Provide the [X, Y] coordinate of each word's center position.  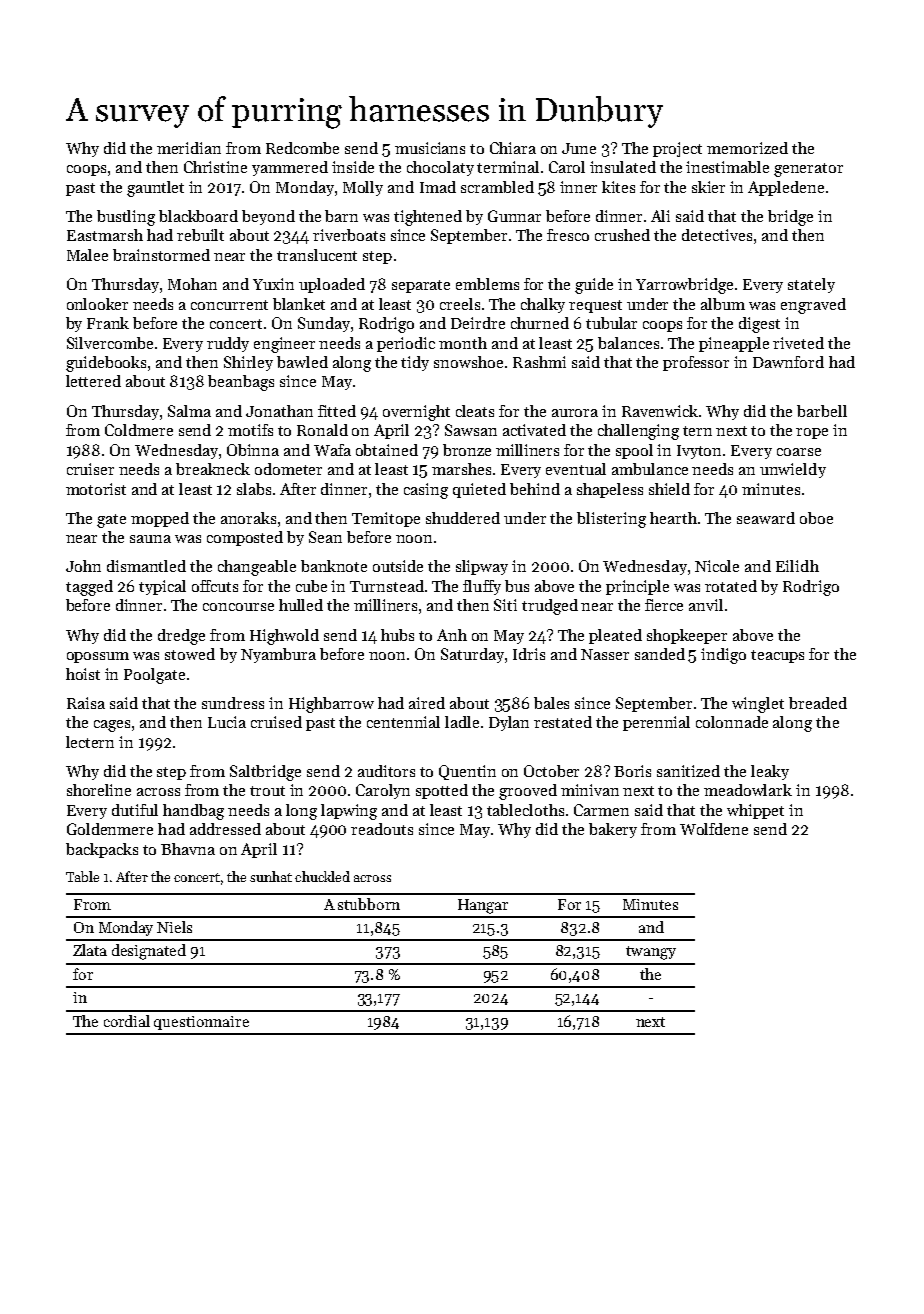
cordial [127, 1021]
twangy [651, 953]
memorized [747, 148]
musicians [430, 148]
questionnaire [201, 1023]
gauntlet [155, 189]
